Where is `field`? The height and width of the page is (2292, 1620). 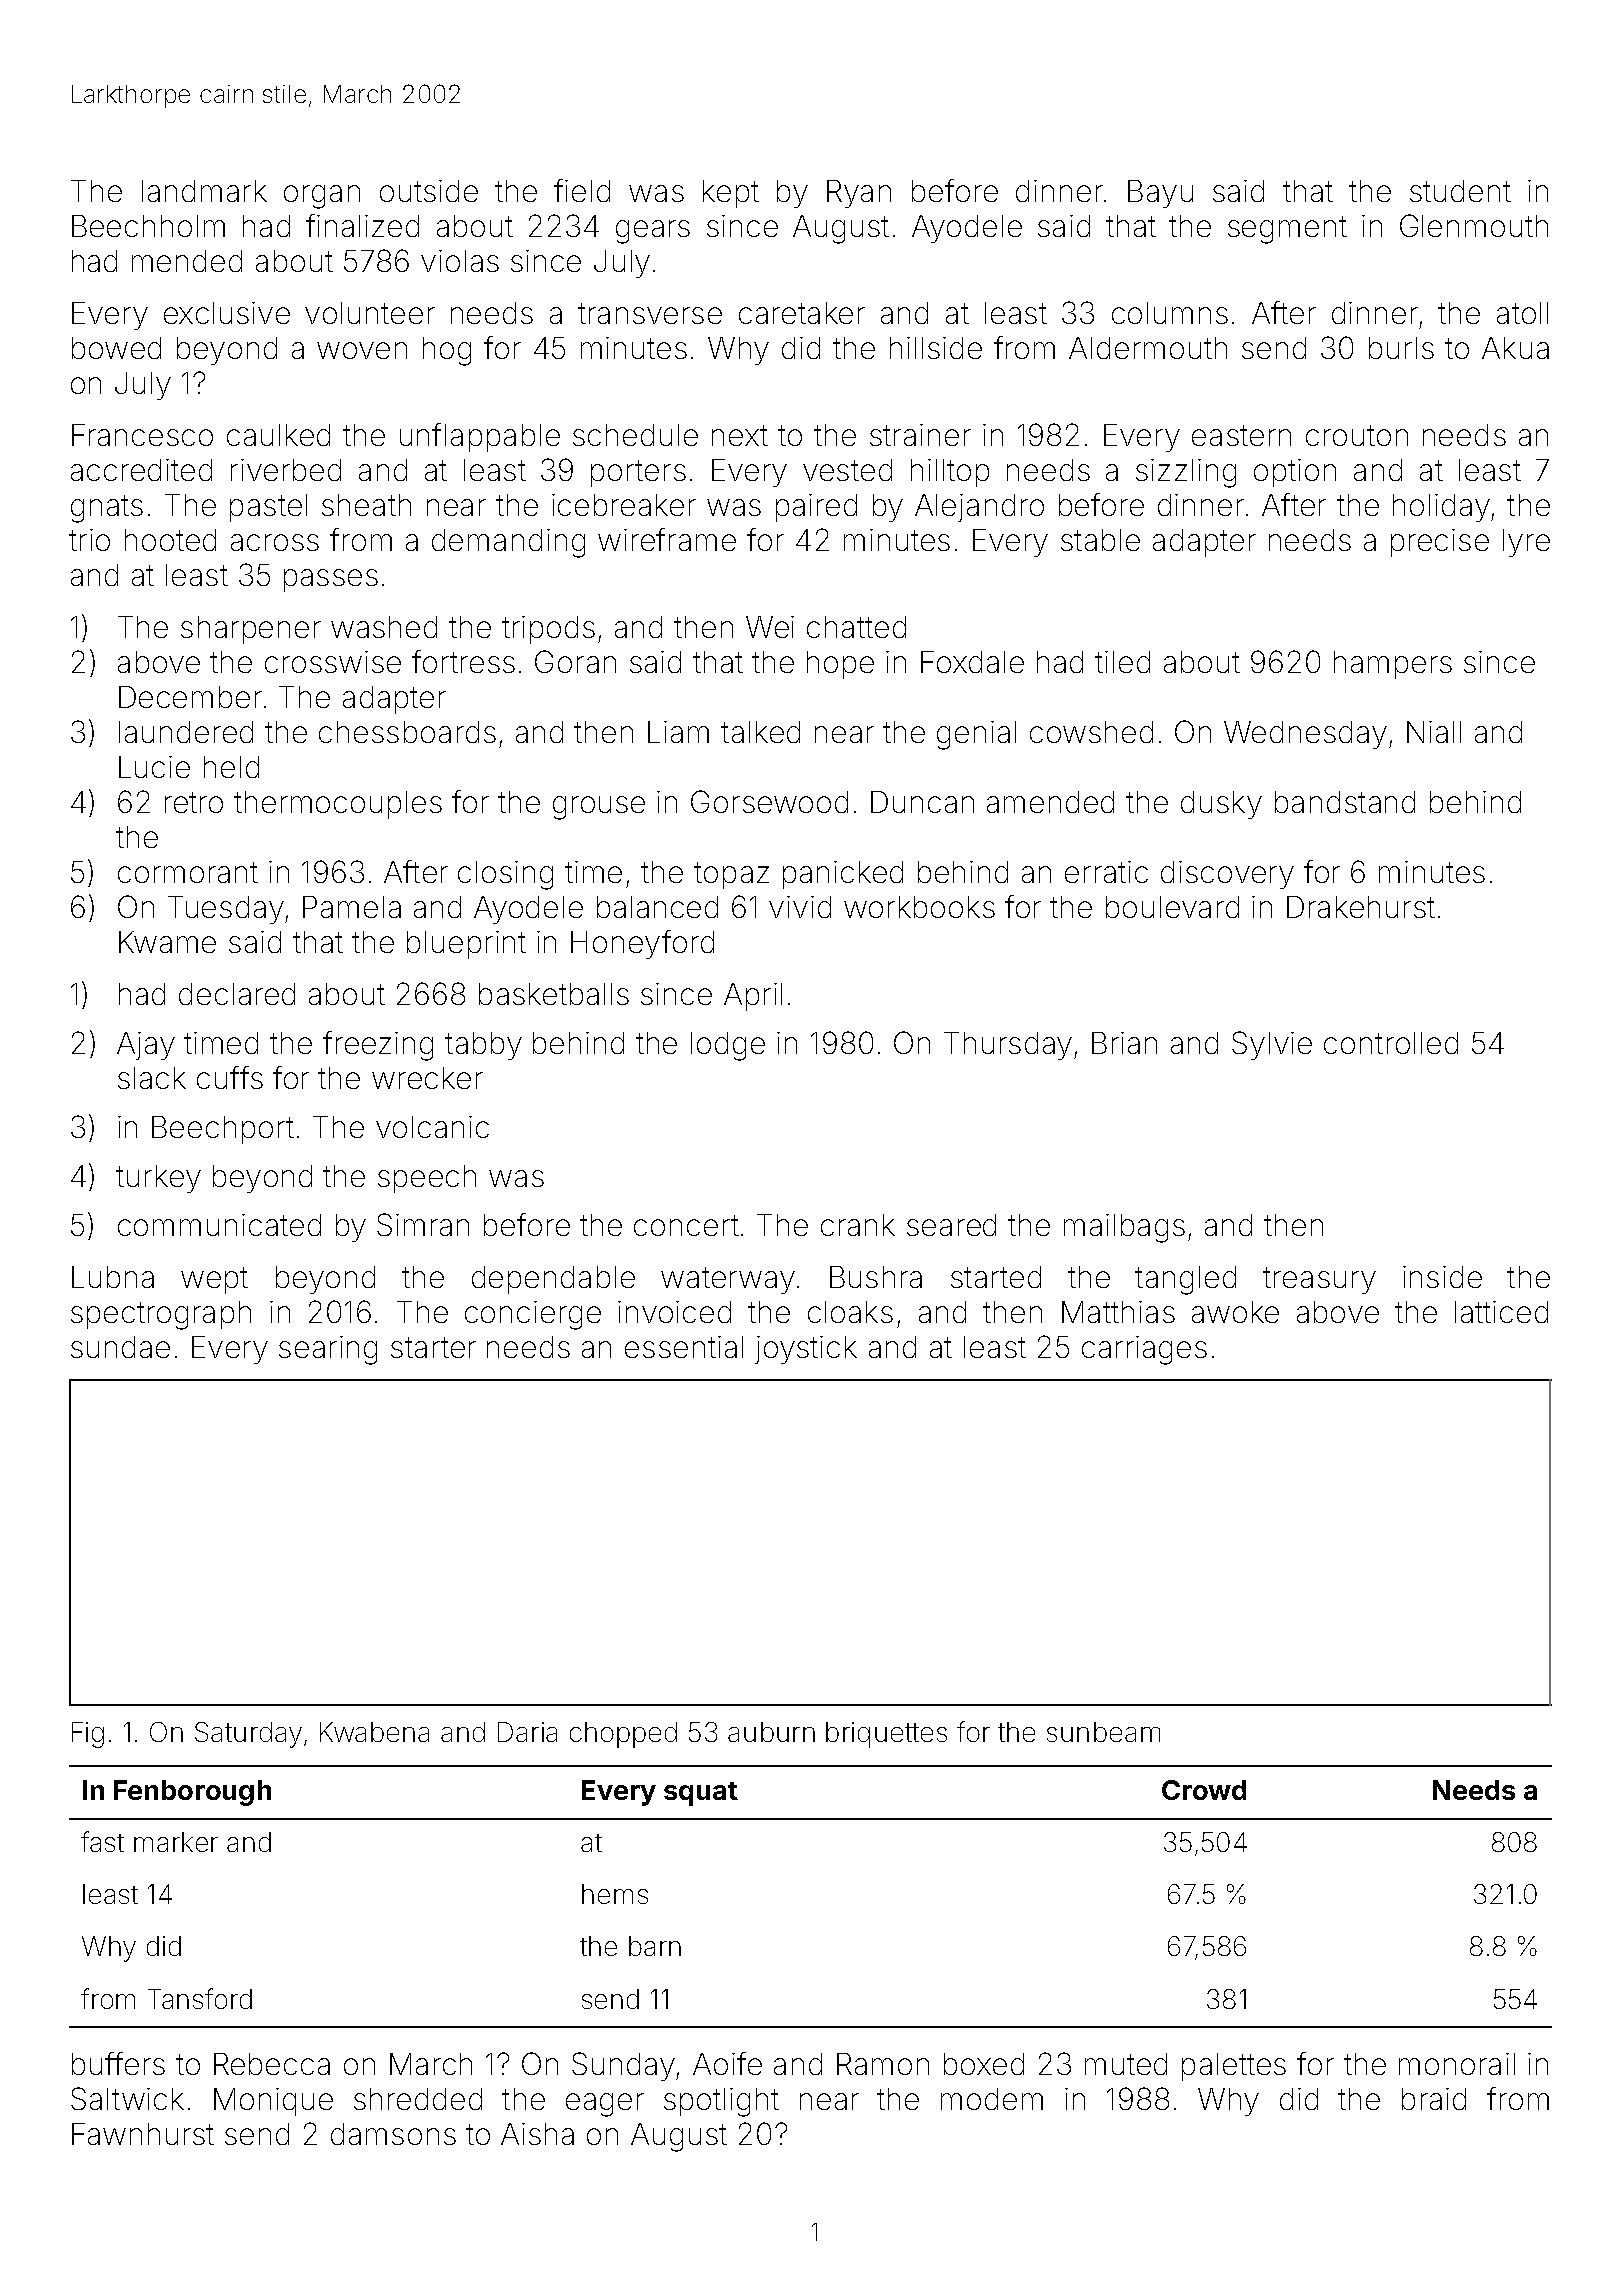 field is located at coordinates (582, 190).
